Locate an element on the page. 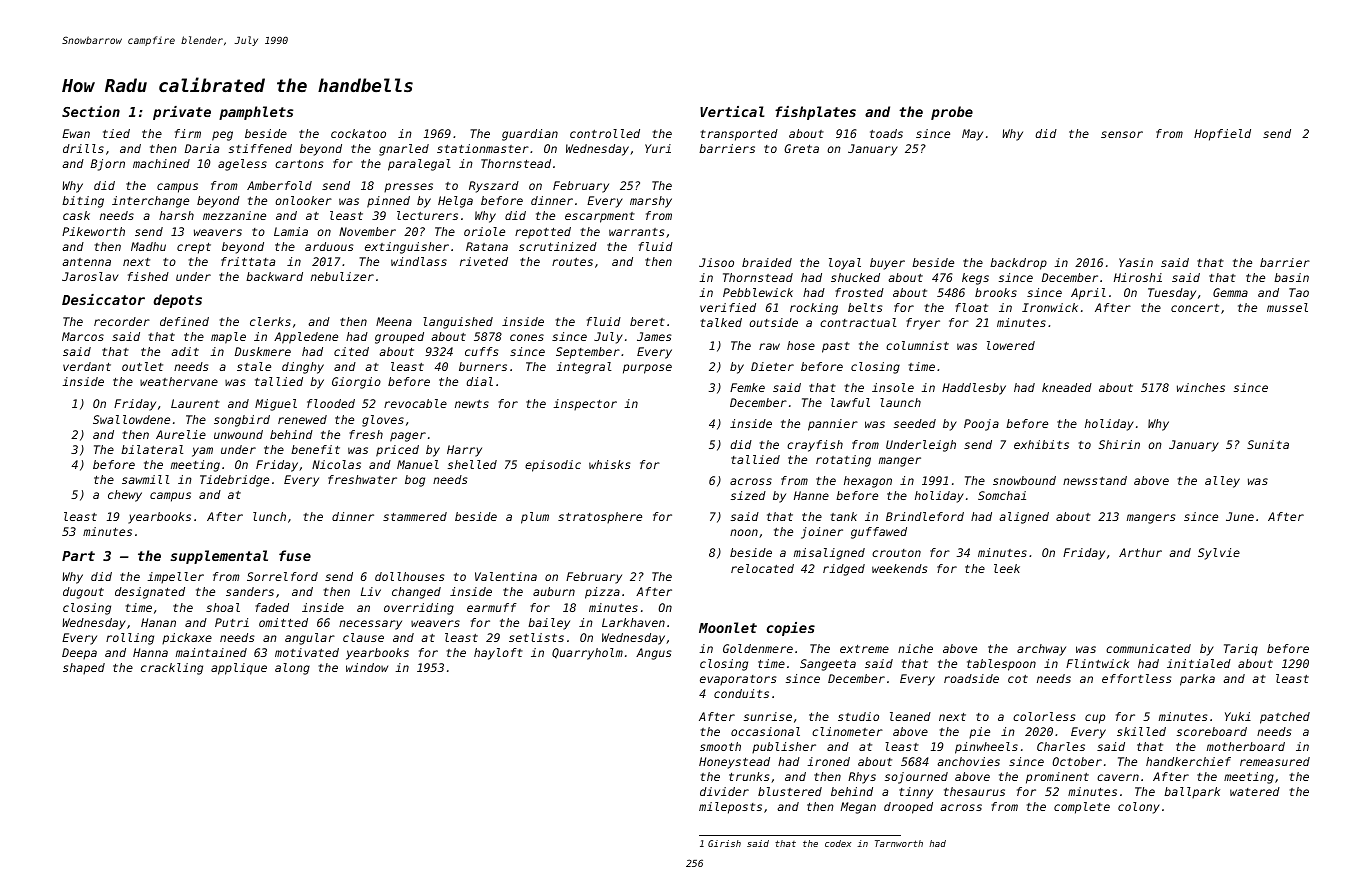  Girish is located at coordinates (724, 843).
